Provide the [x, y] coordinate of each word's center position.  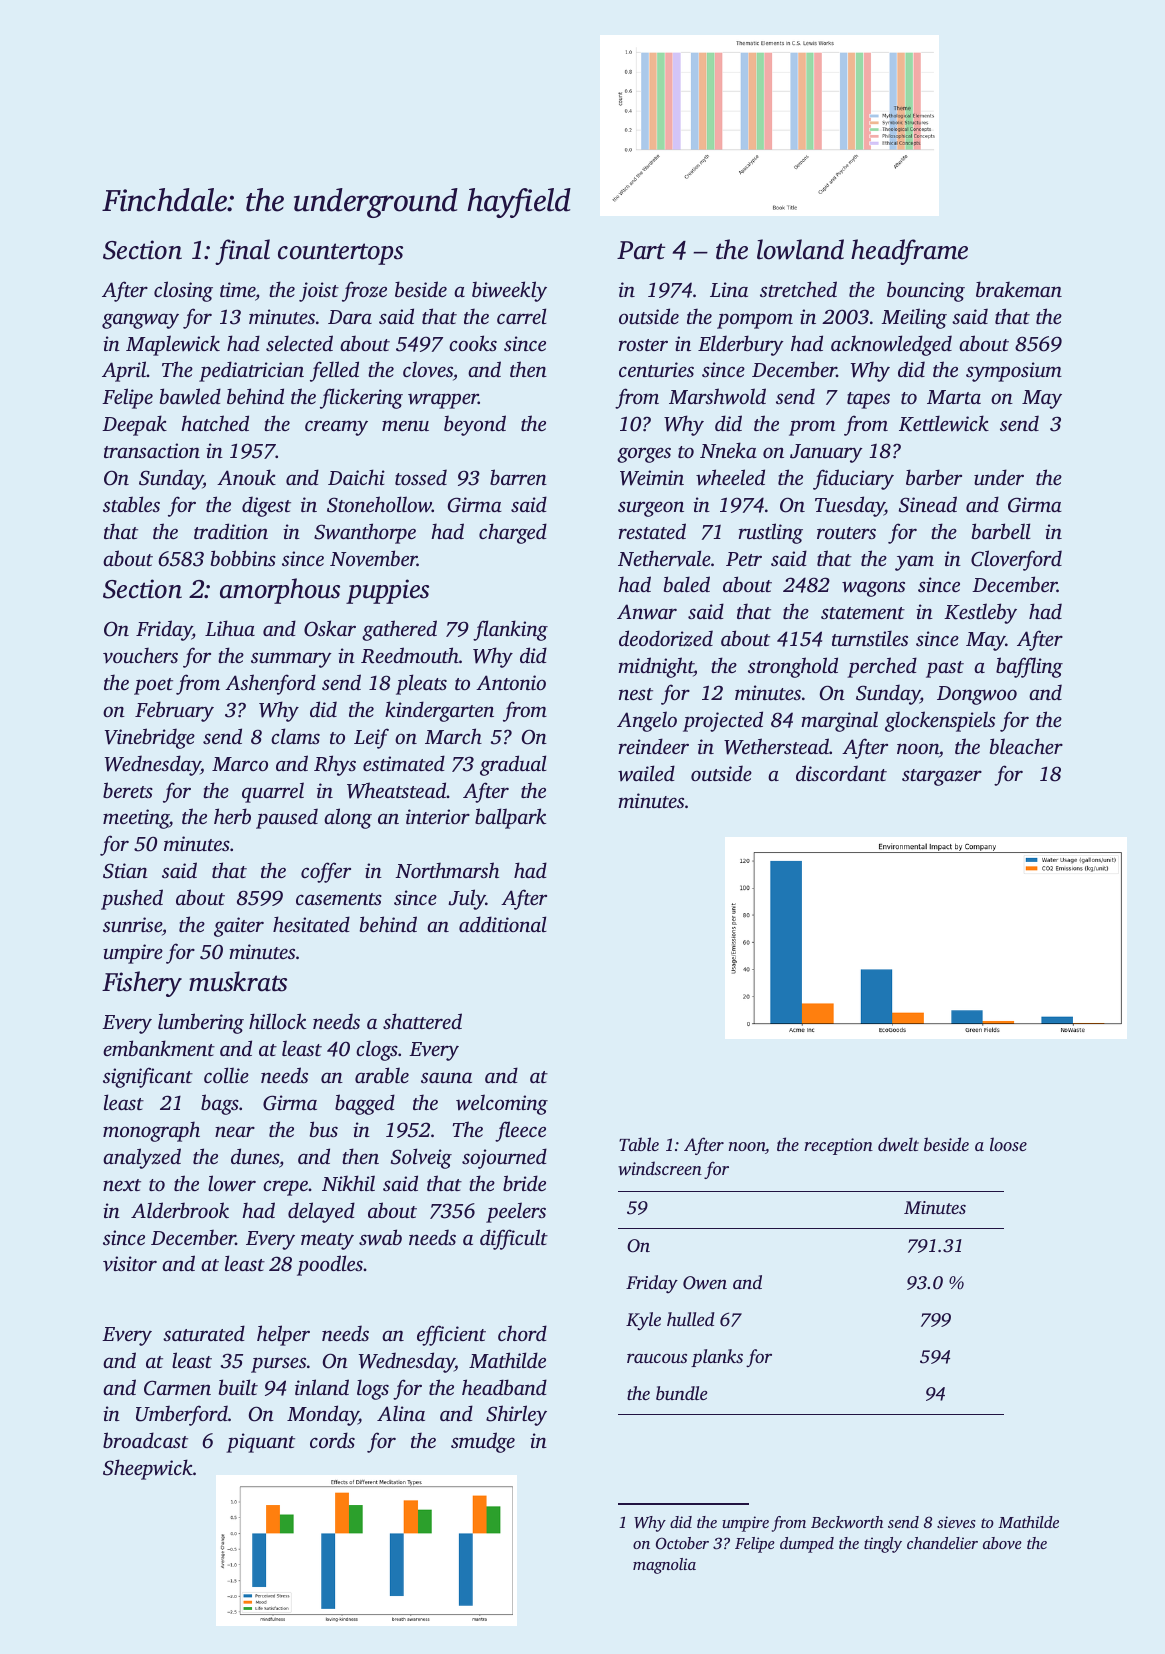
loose [1008, 1144]
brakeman [1019, 289]
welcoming [502, 1104]
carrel [522, 316]
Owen [705, 1283]
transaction [152, 450]
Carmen [177, 1388]
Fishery [142, 984]
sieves [956, 1522]
